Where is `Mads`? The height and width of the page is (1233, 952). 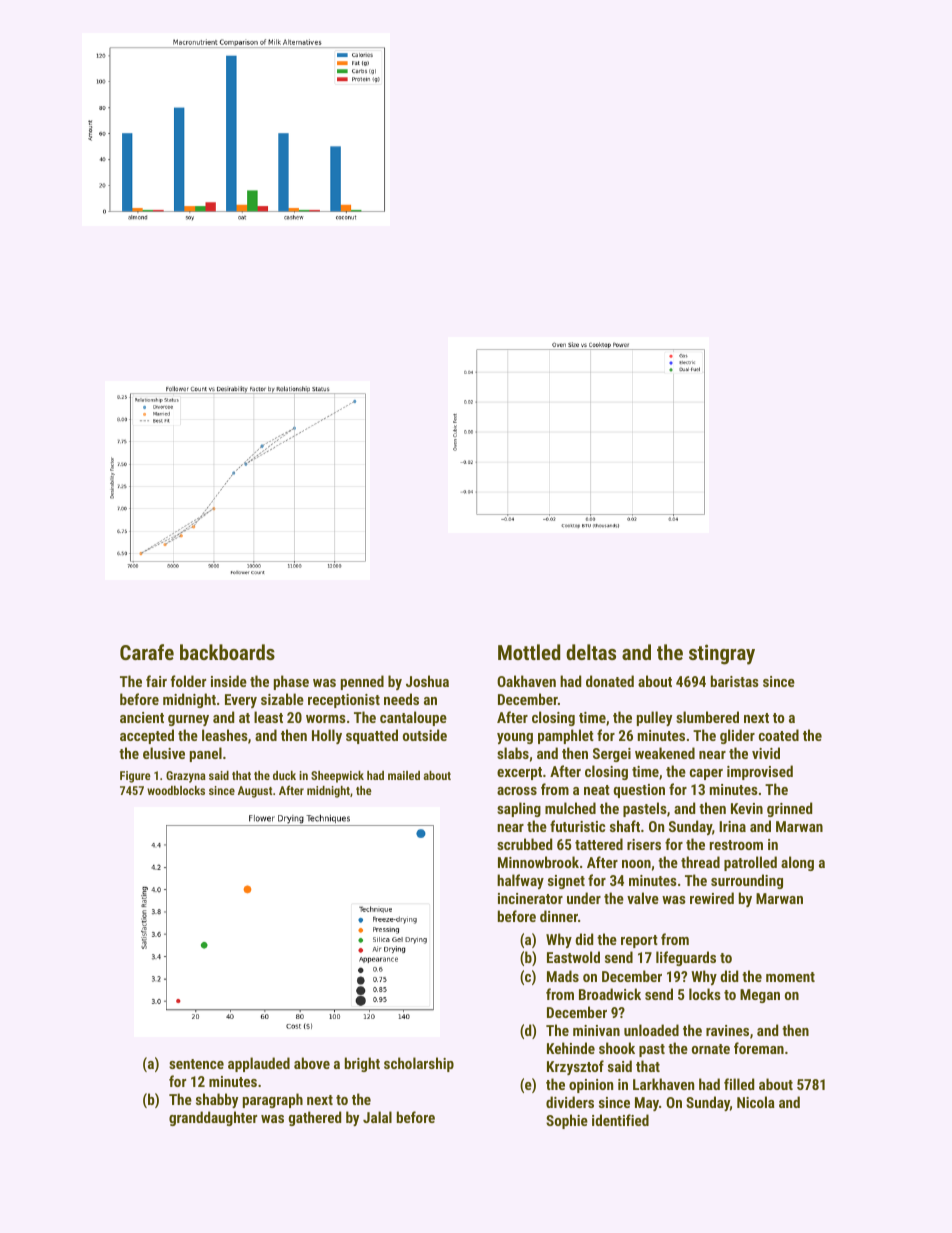 Mads is located at coordinates (563, 976).
